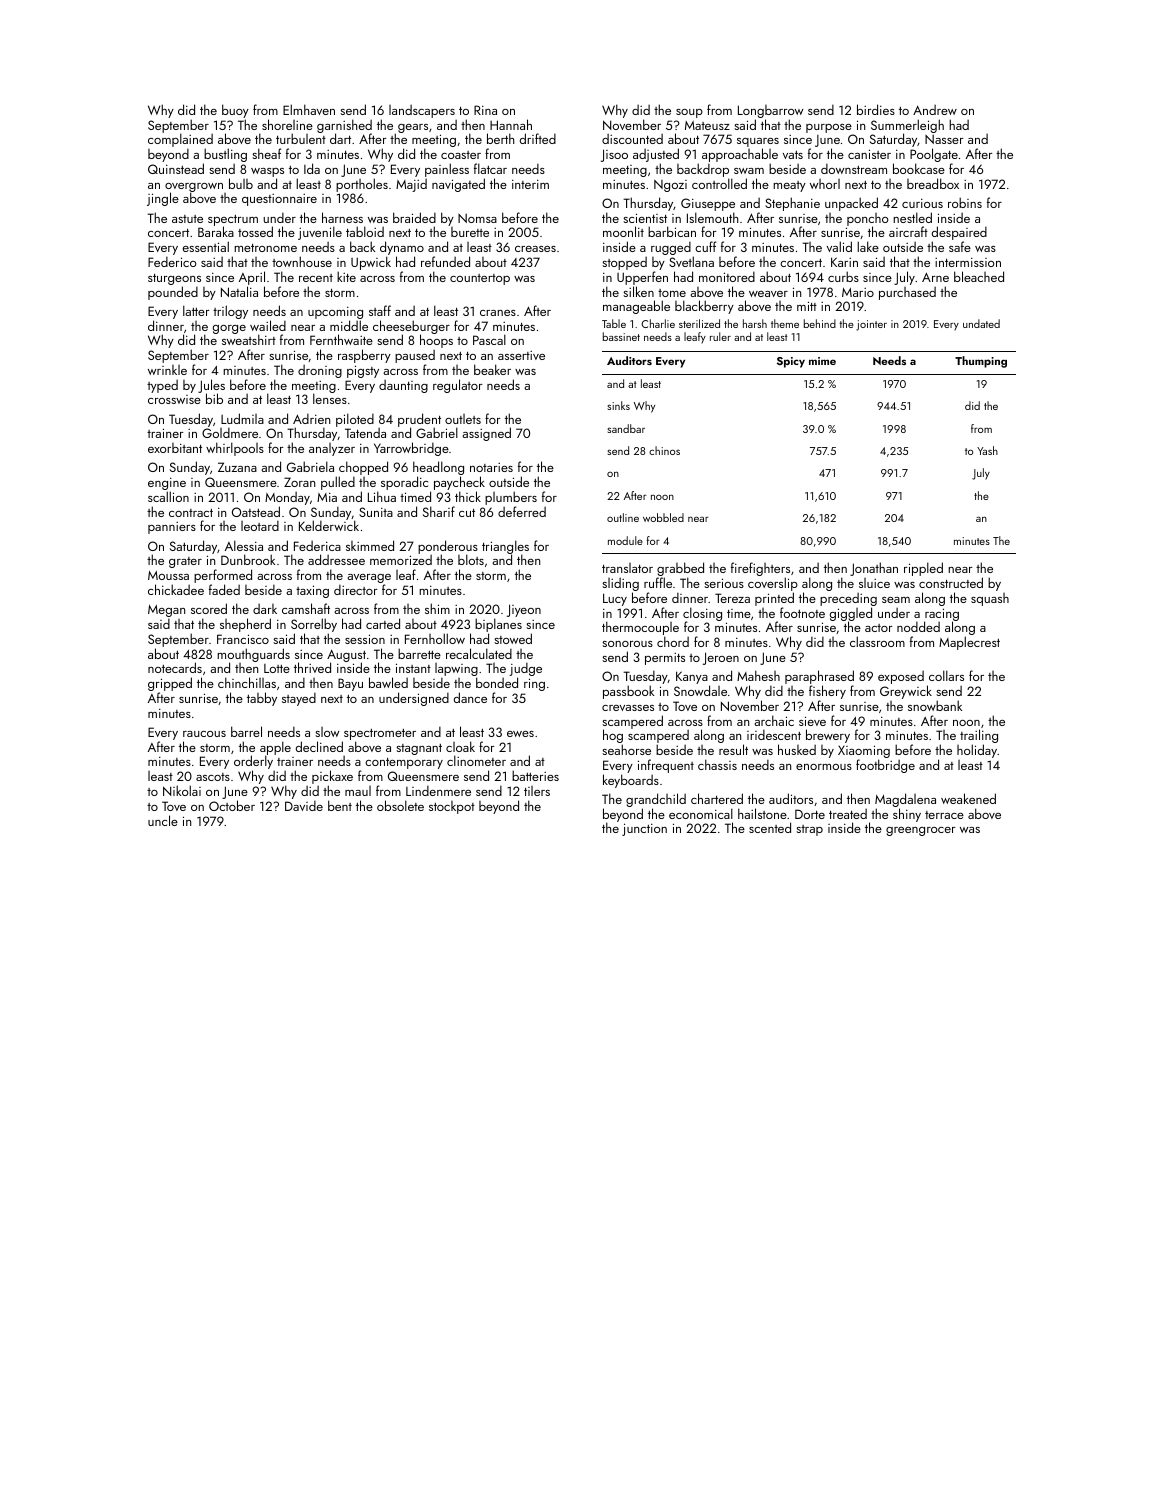  Describe the element at coordinates (341, 339) in the screenshot. I see `Fernthwaite` at that location.
